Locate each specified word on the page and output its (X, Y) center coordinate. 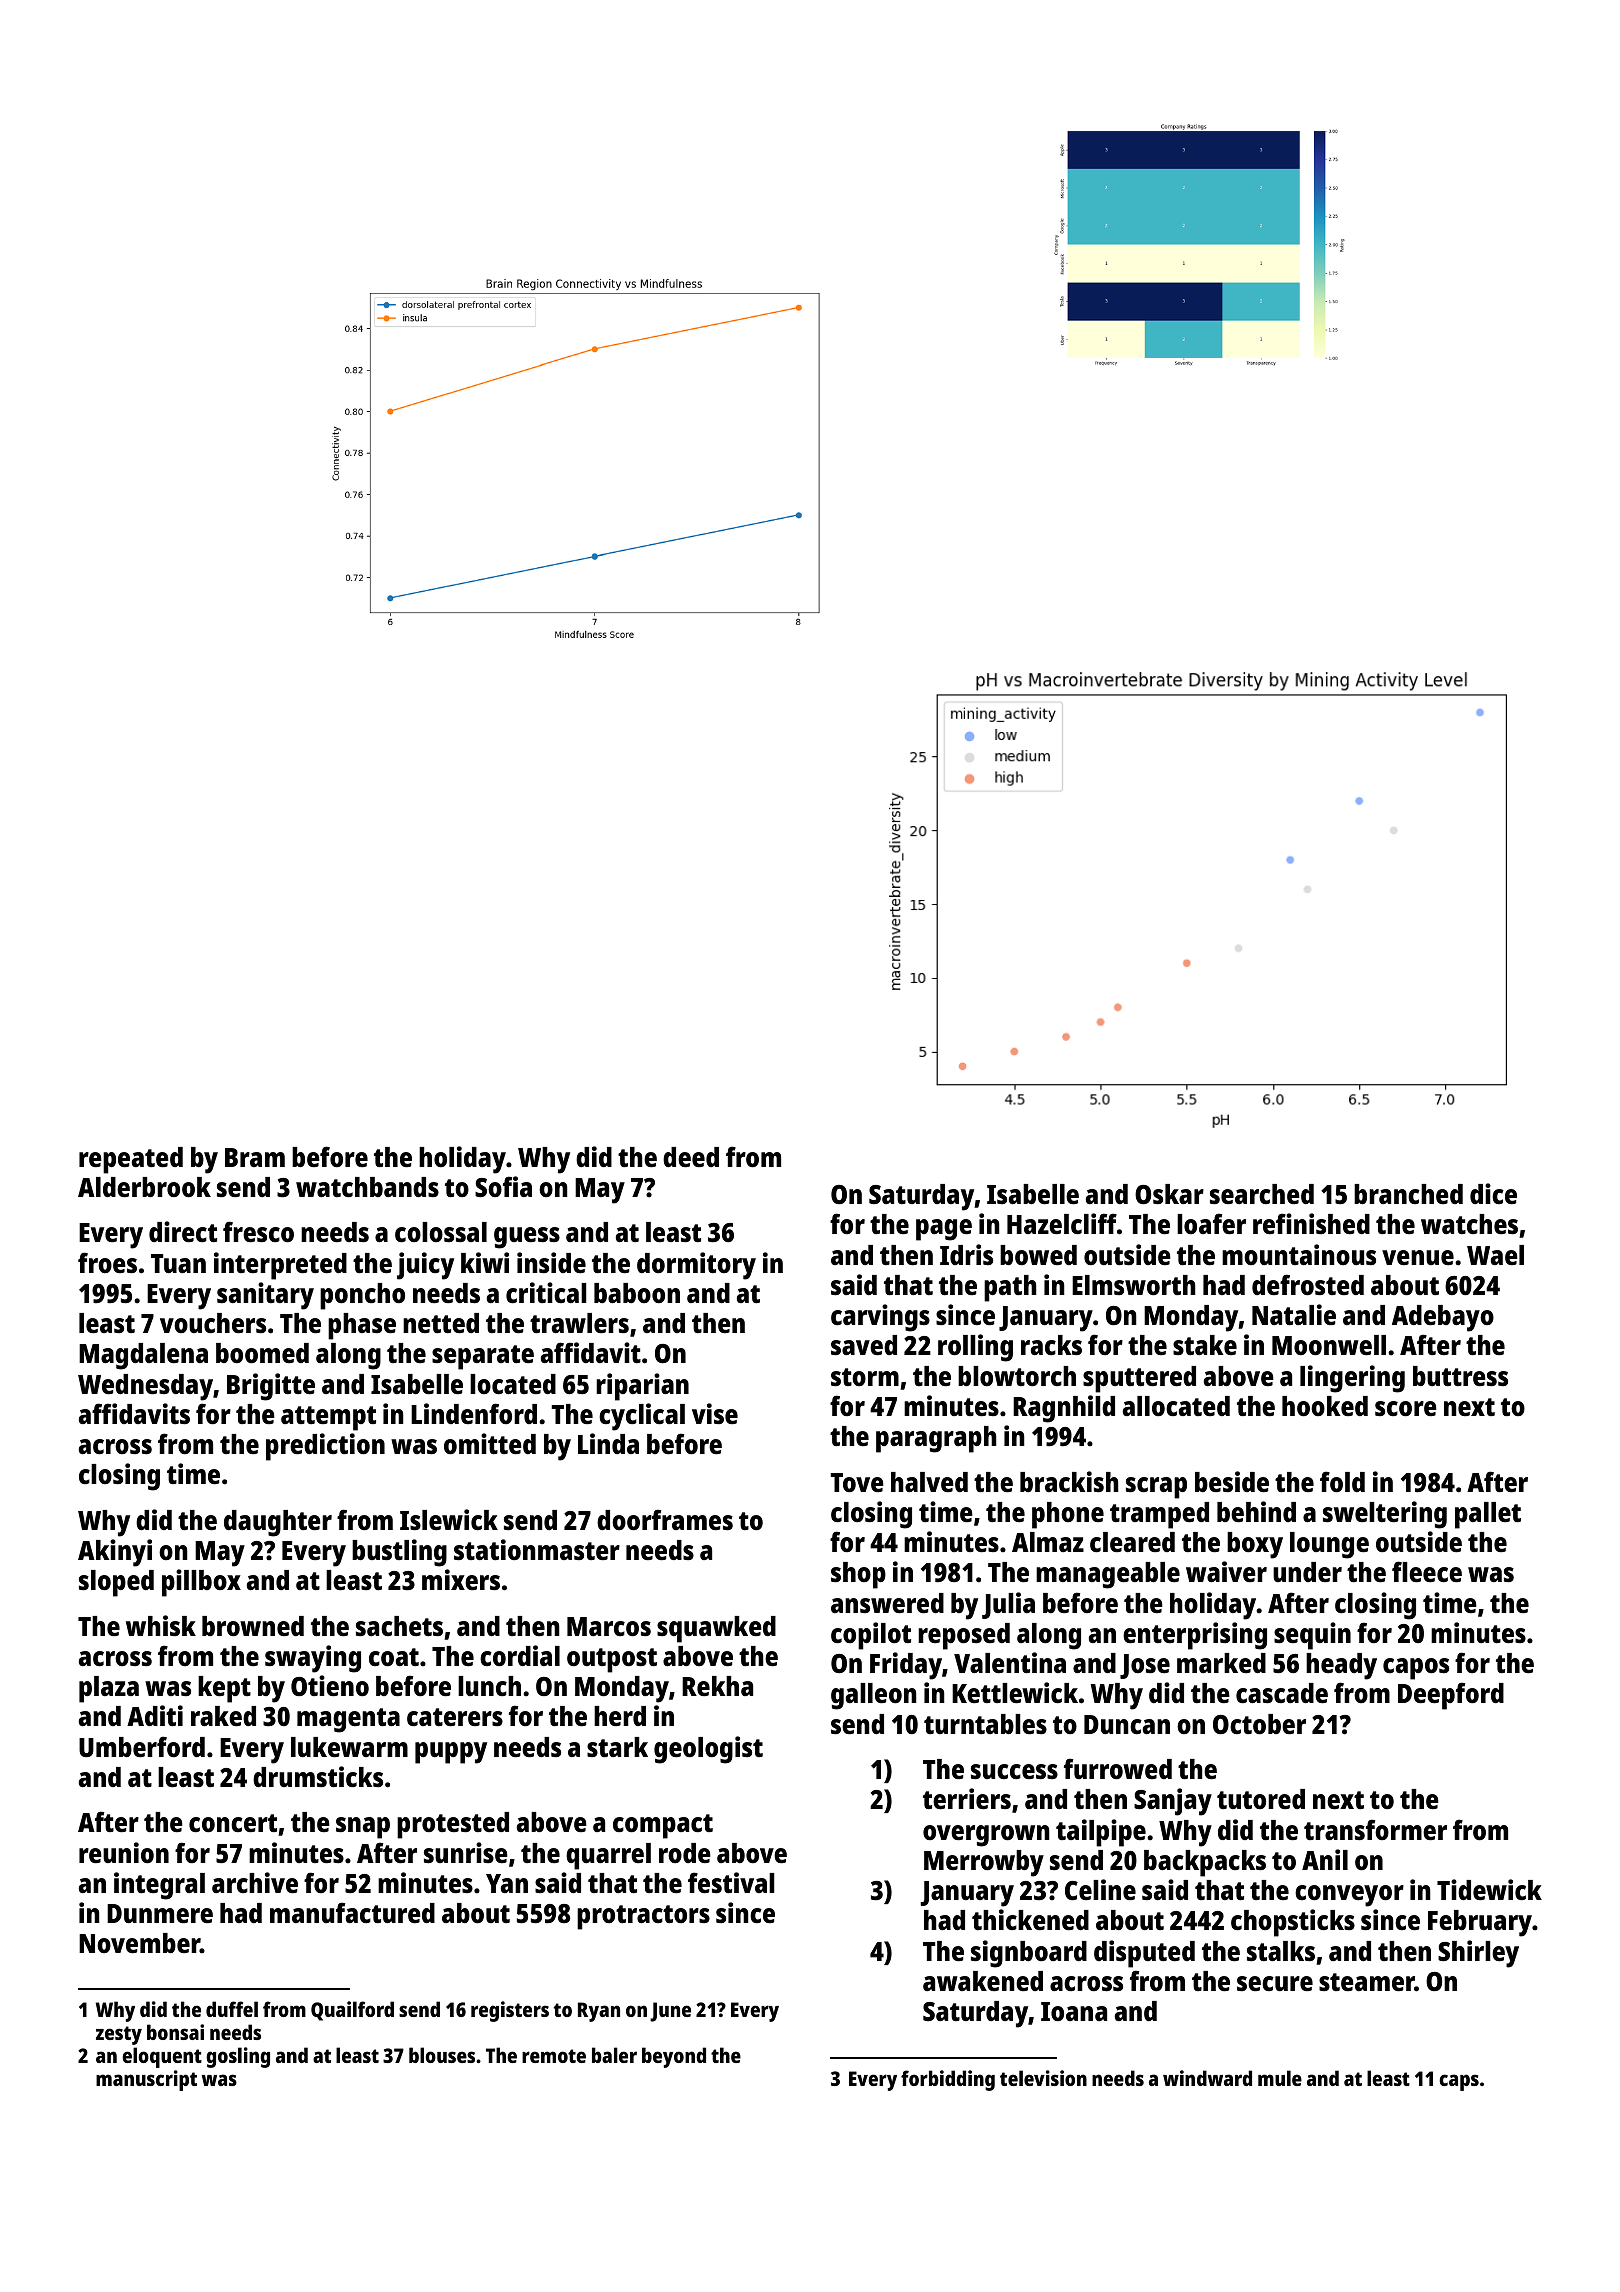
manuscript (146, 2080)
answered (887, 1603)
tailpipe (1101, 1833)
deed (691, 1157)
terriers (967, 1799)
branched (1408, 1194)
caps (1459, 2082)
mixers (461, 1580)
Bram (255, 1157)
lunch (489, 1686)
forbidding (948, 2080)
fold (1342, 1482)
